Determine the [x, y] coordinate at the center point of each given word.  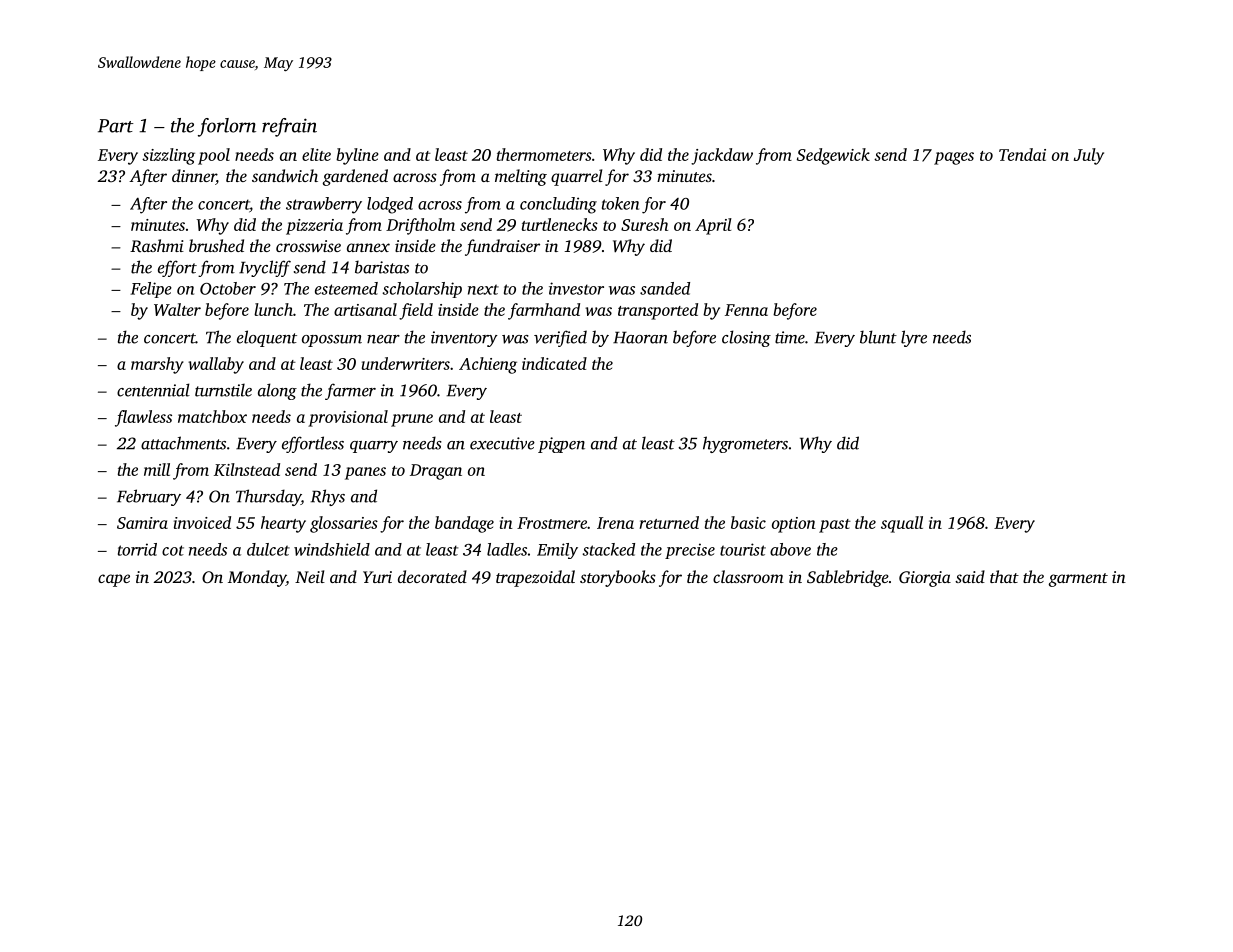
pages [954, 158]
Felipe [151, 290]
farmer [350, 391]
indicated [554, 363]
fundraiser [502, 247]
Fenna [746, 310]
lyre [914, 338]
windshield [332, 549]
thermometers [544, 154]
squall [902, 524]
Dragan [436, 472]
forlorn [227, 127]
